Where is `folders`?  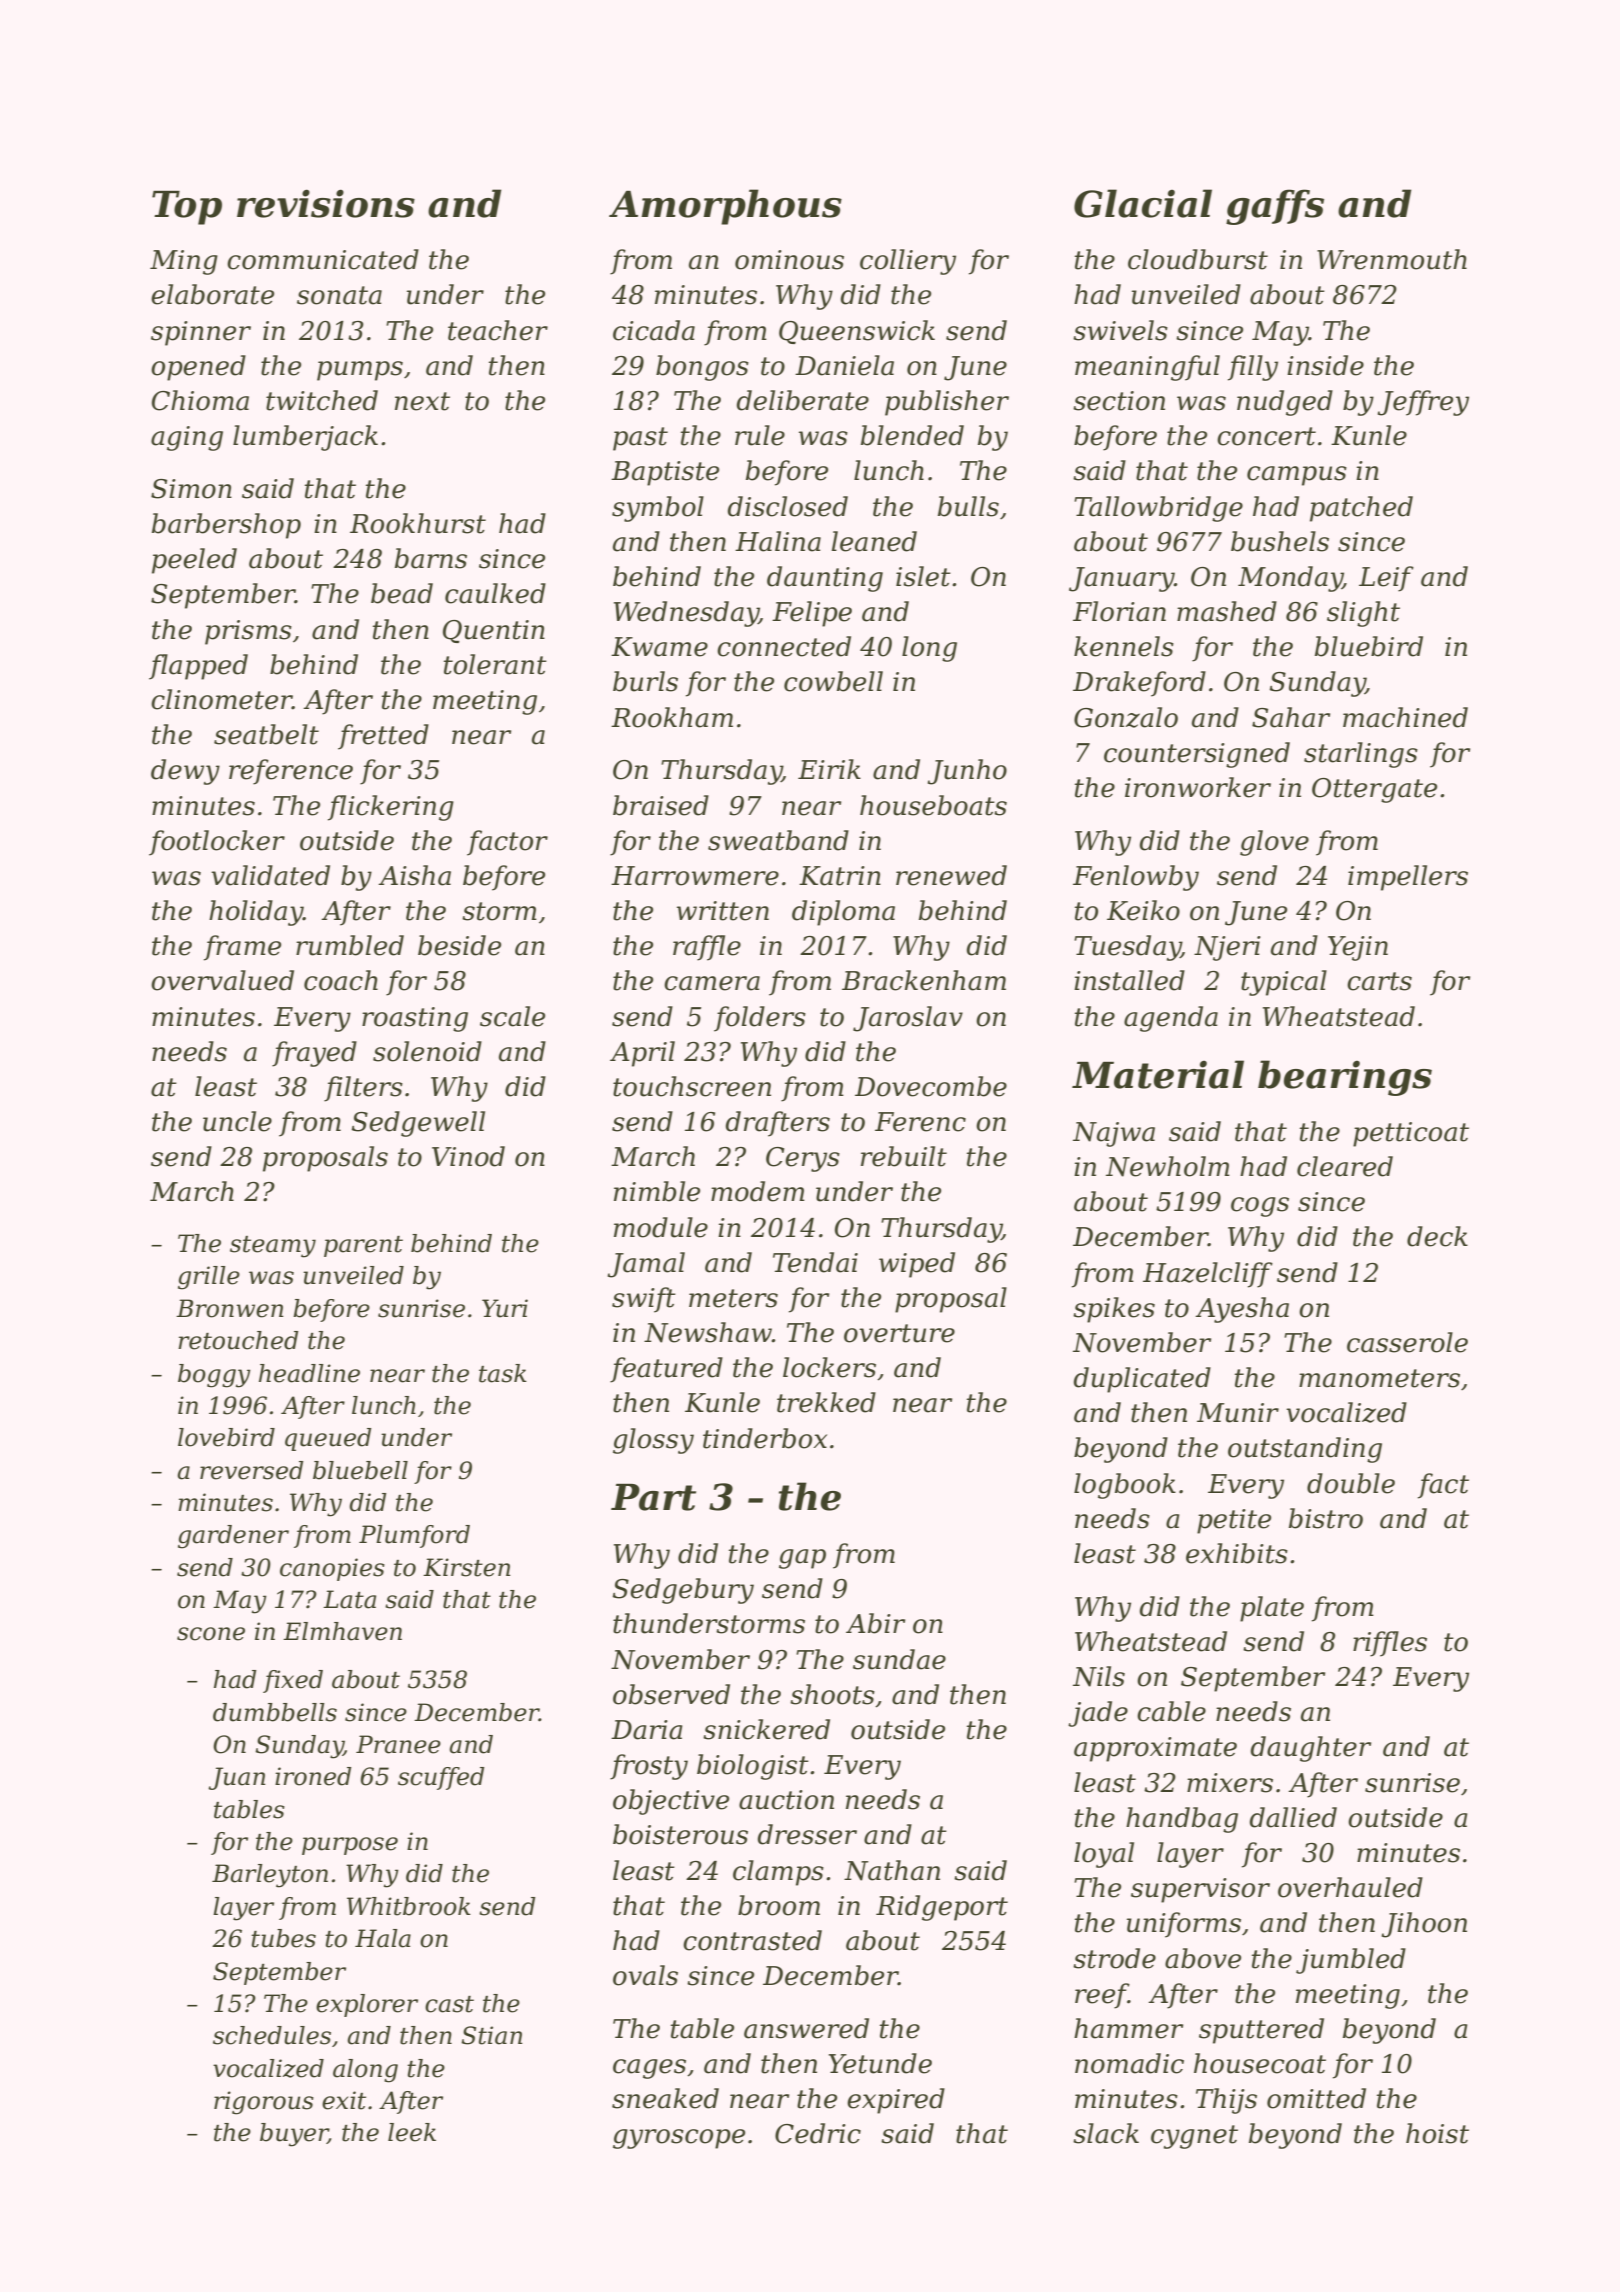
folders is located at coordinates (760, 1019).
